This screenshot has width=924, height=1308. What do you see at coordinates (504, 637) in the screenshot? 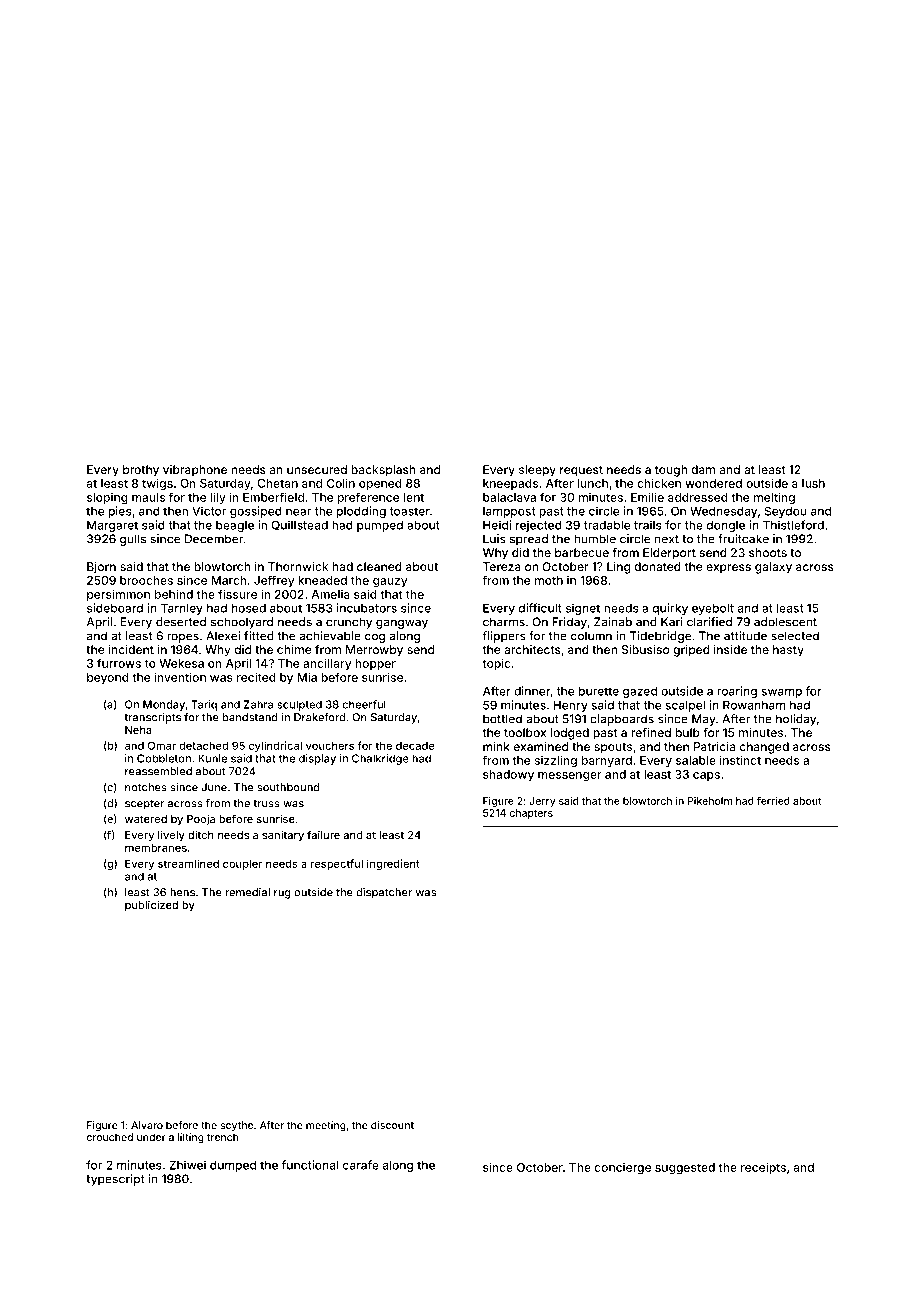
I see `flippers` at bounding box center [504, 637].
